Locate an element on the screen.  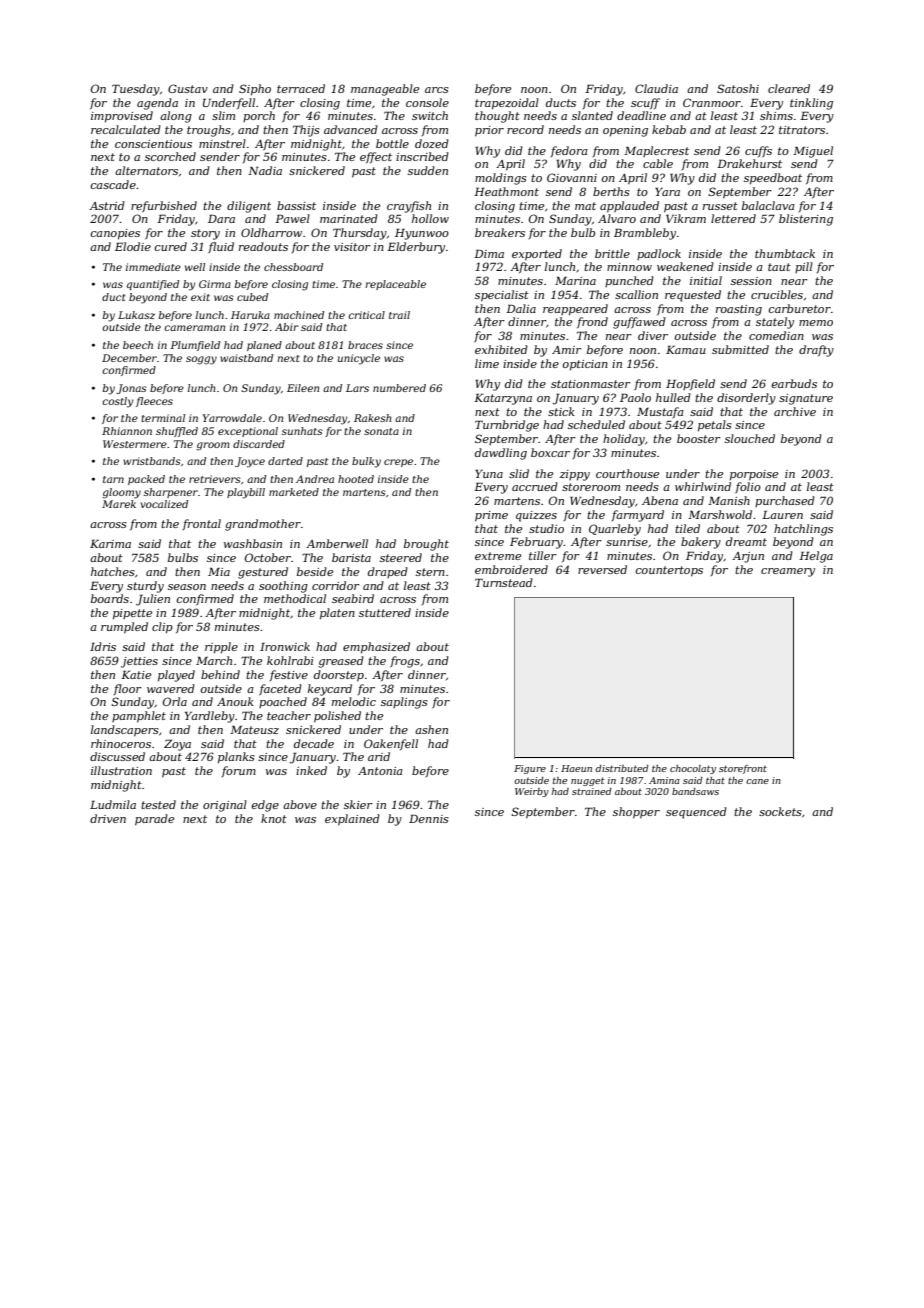
switch is located at coordinates (430, 115).
